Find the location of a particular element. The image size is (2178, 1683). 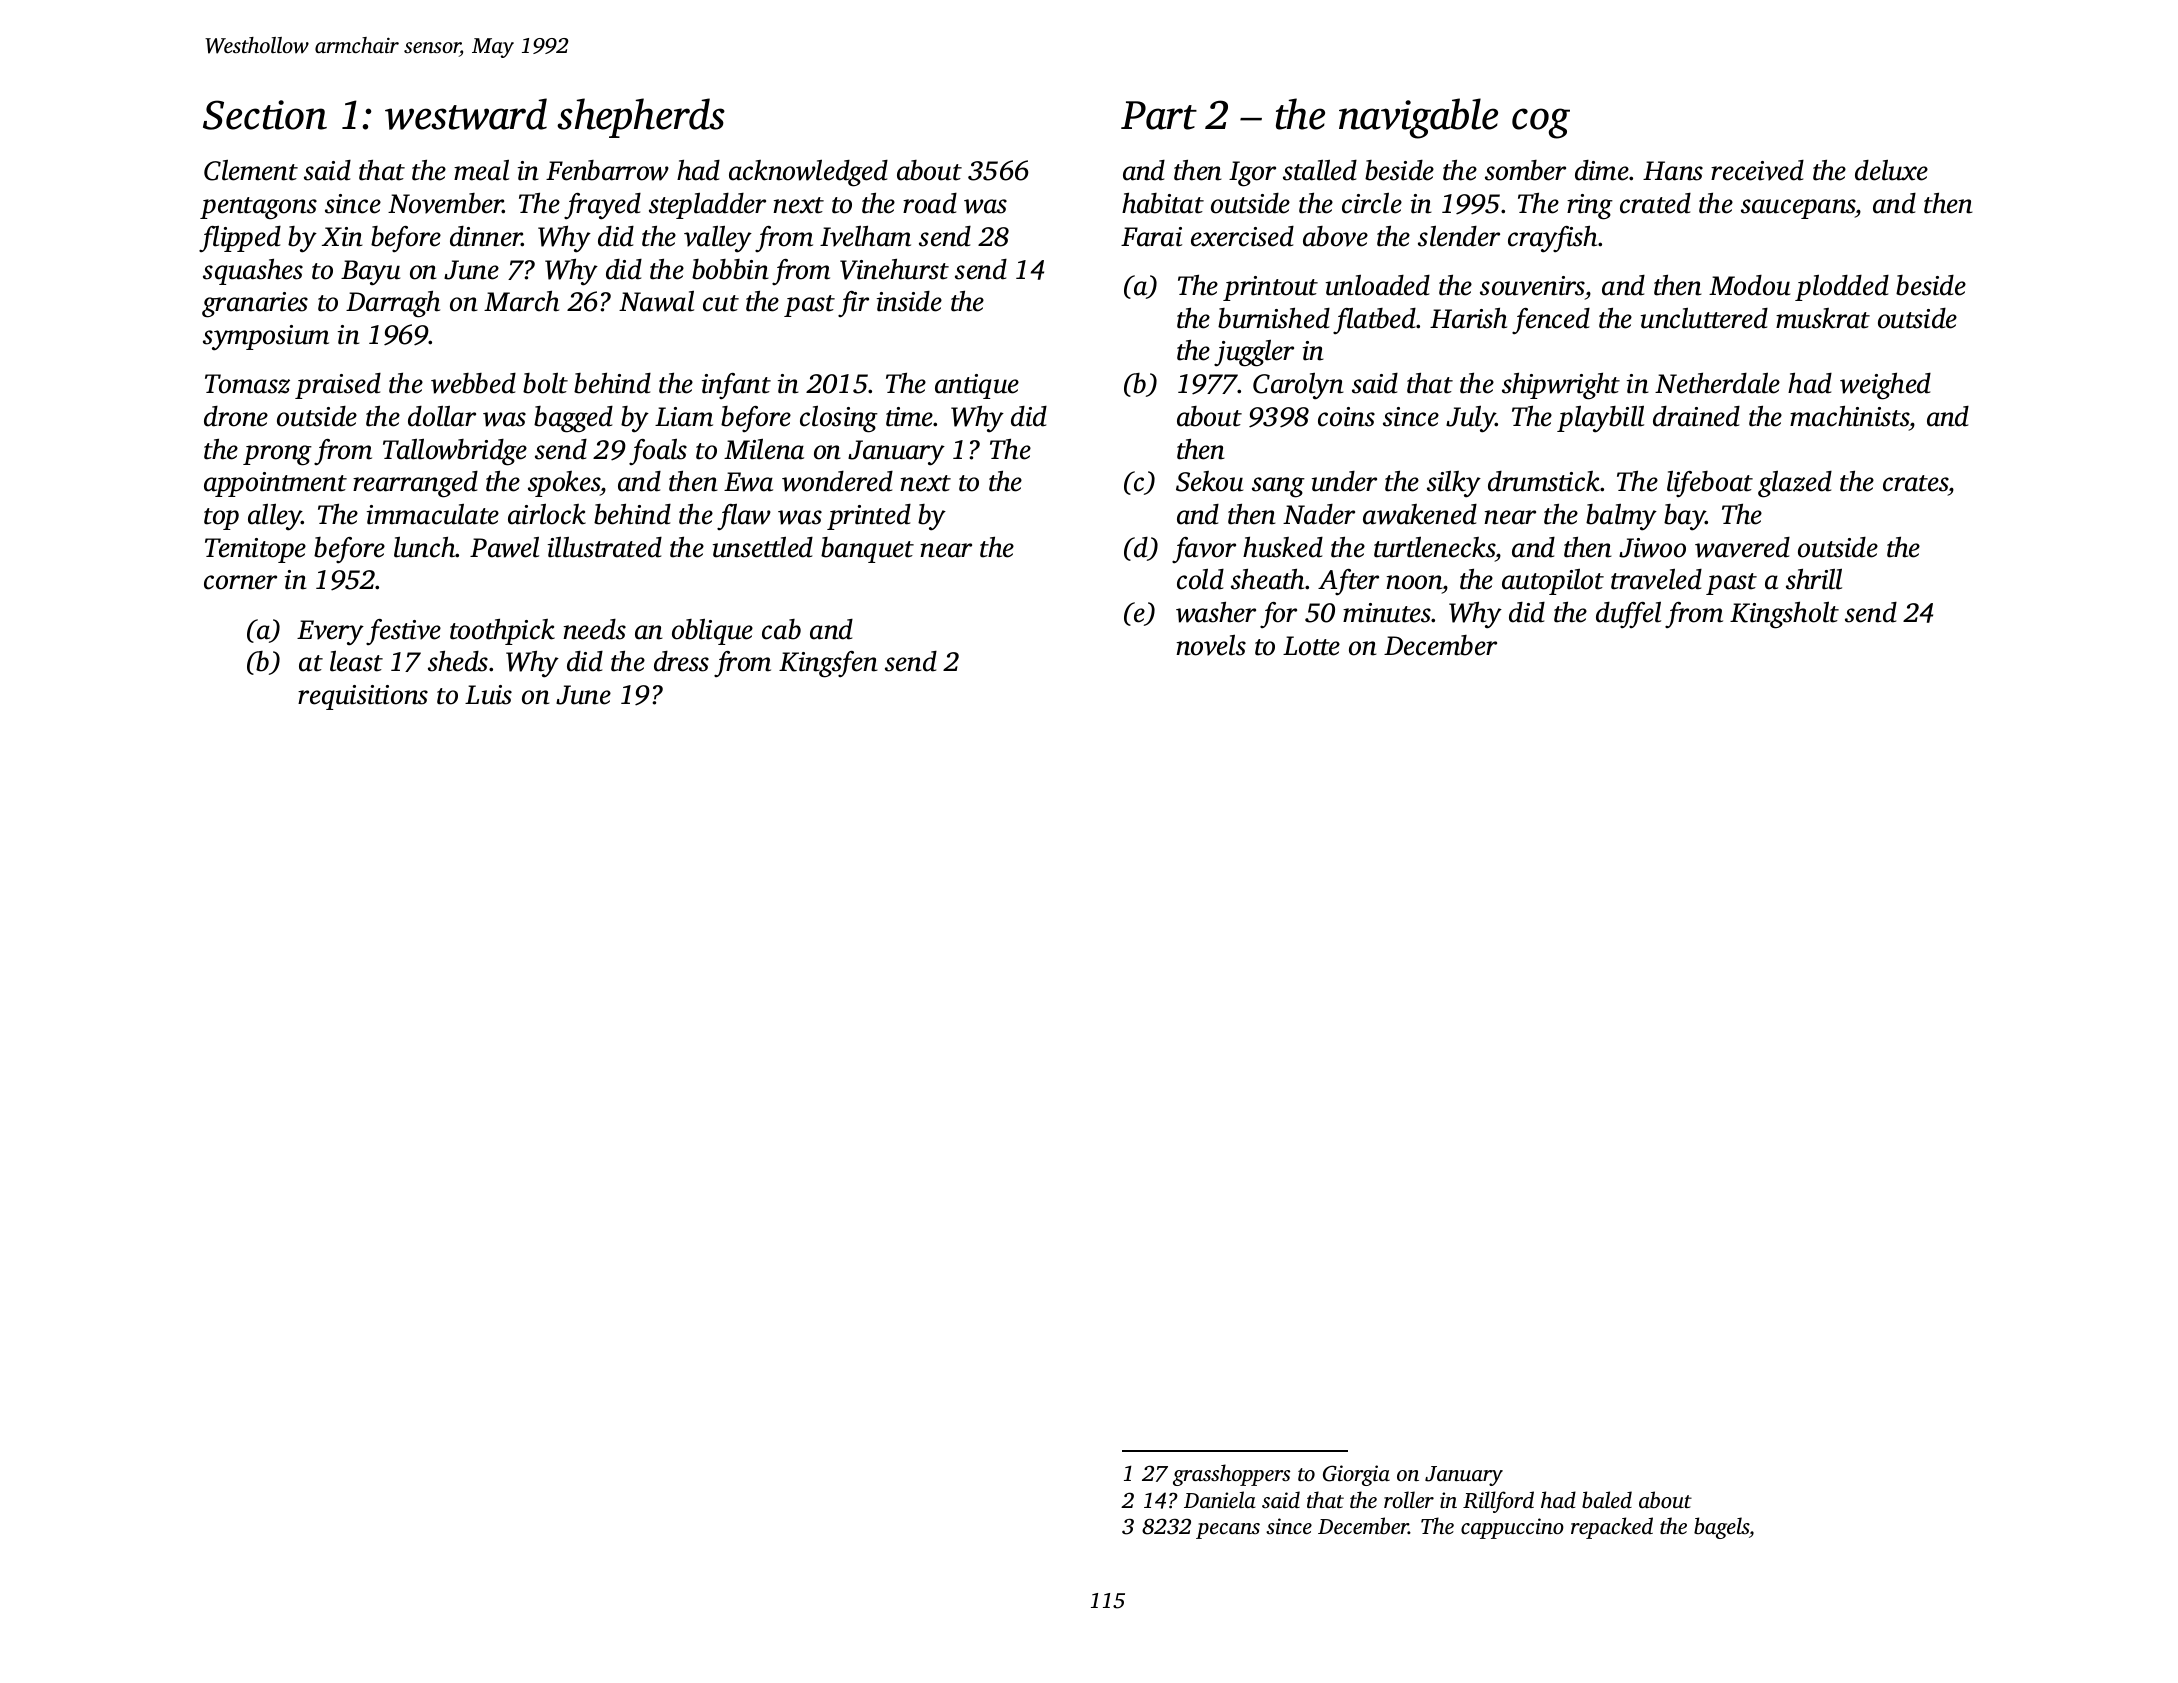

baled is located at coordinates (1607, 1499).
